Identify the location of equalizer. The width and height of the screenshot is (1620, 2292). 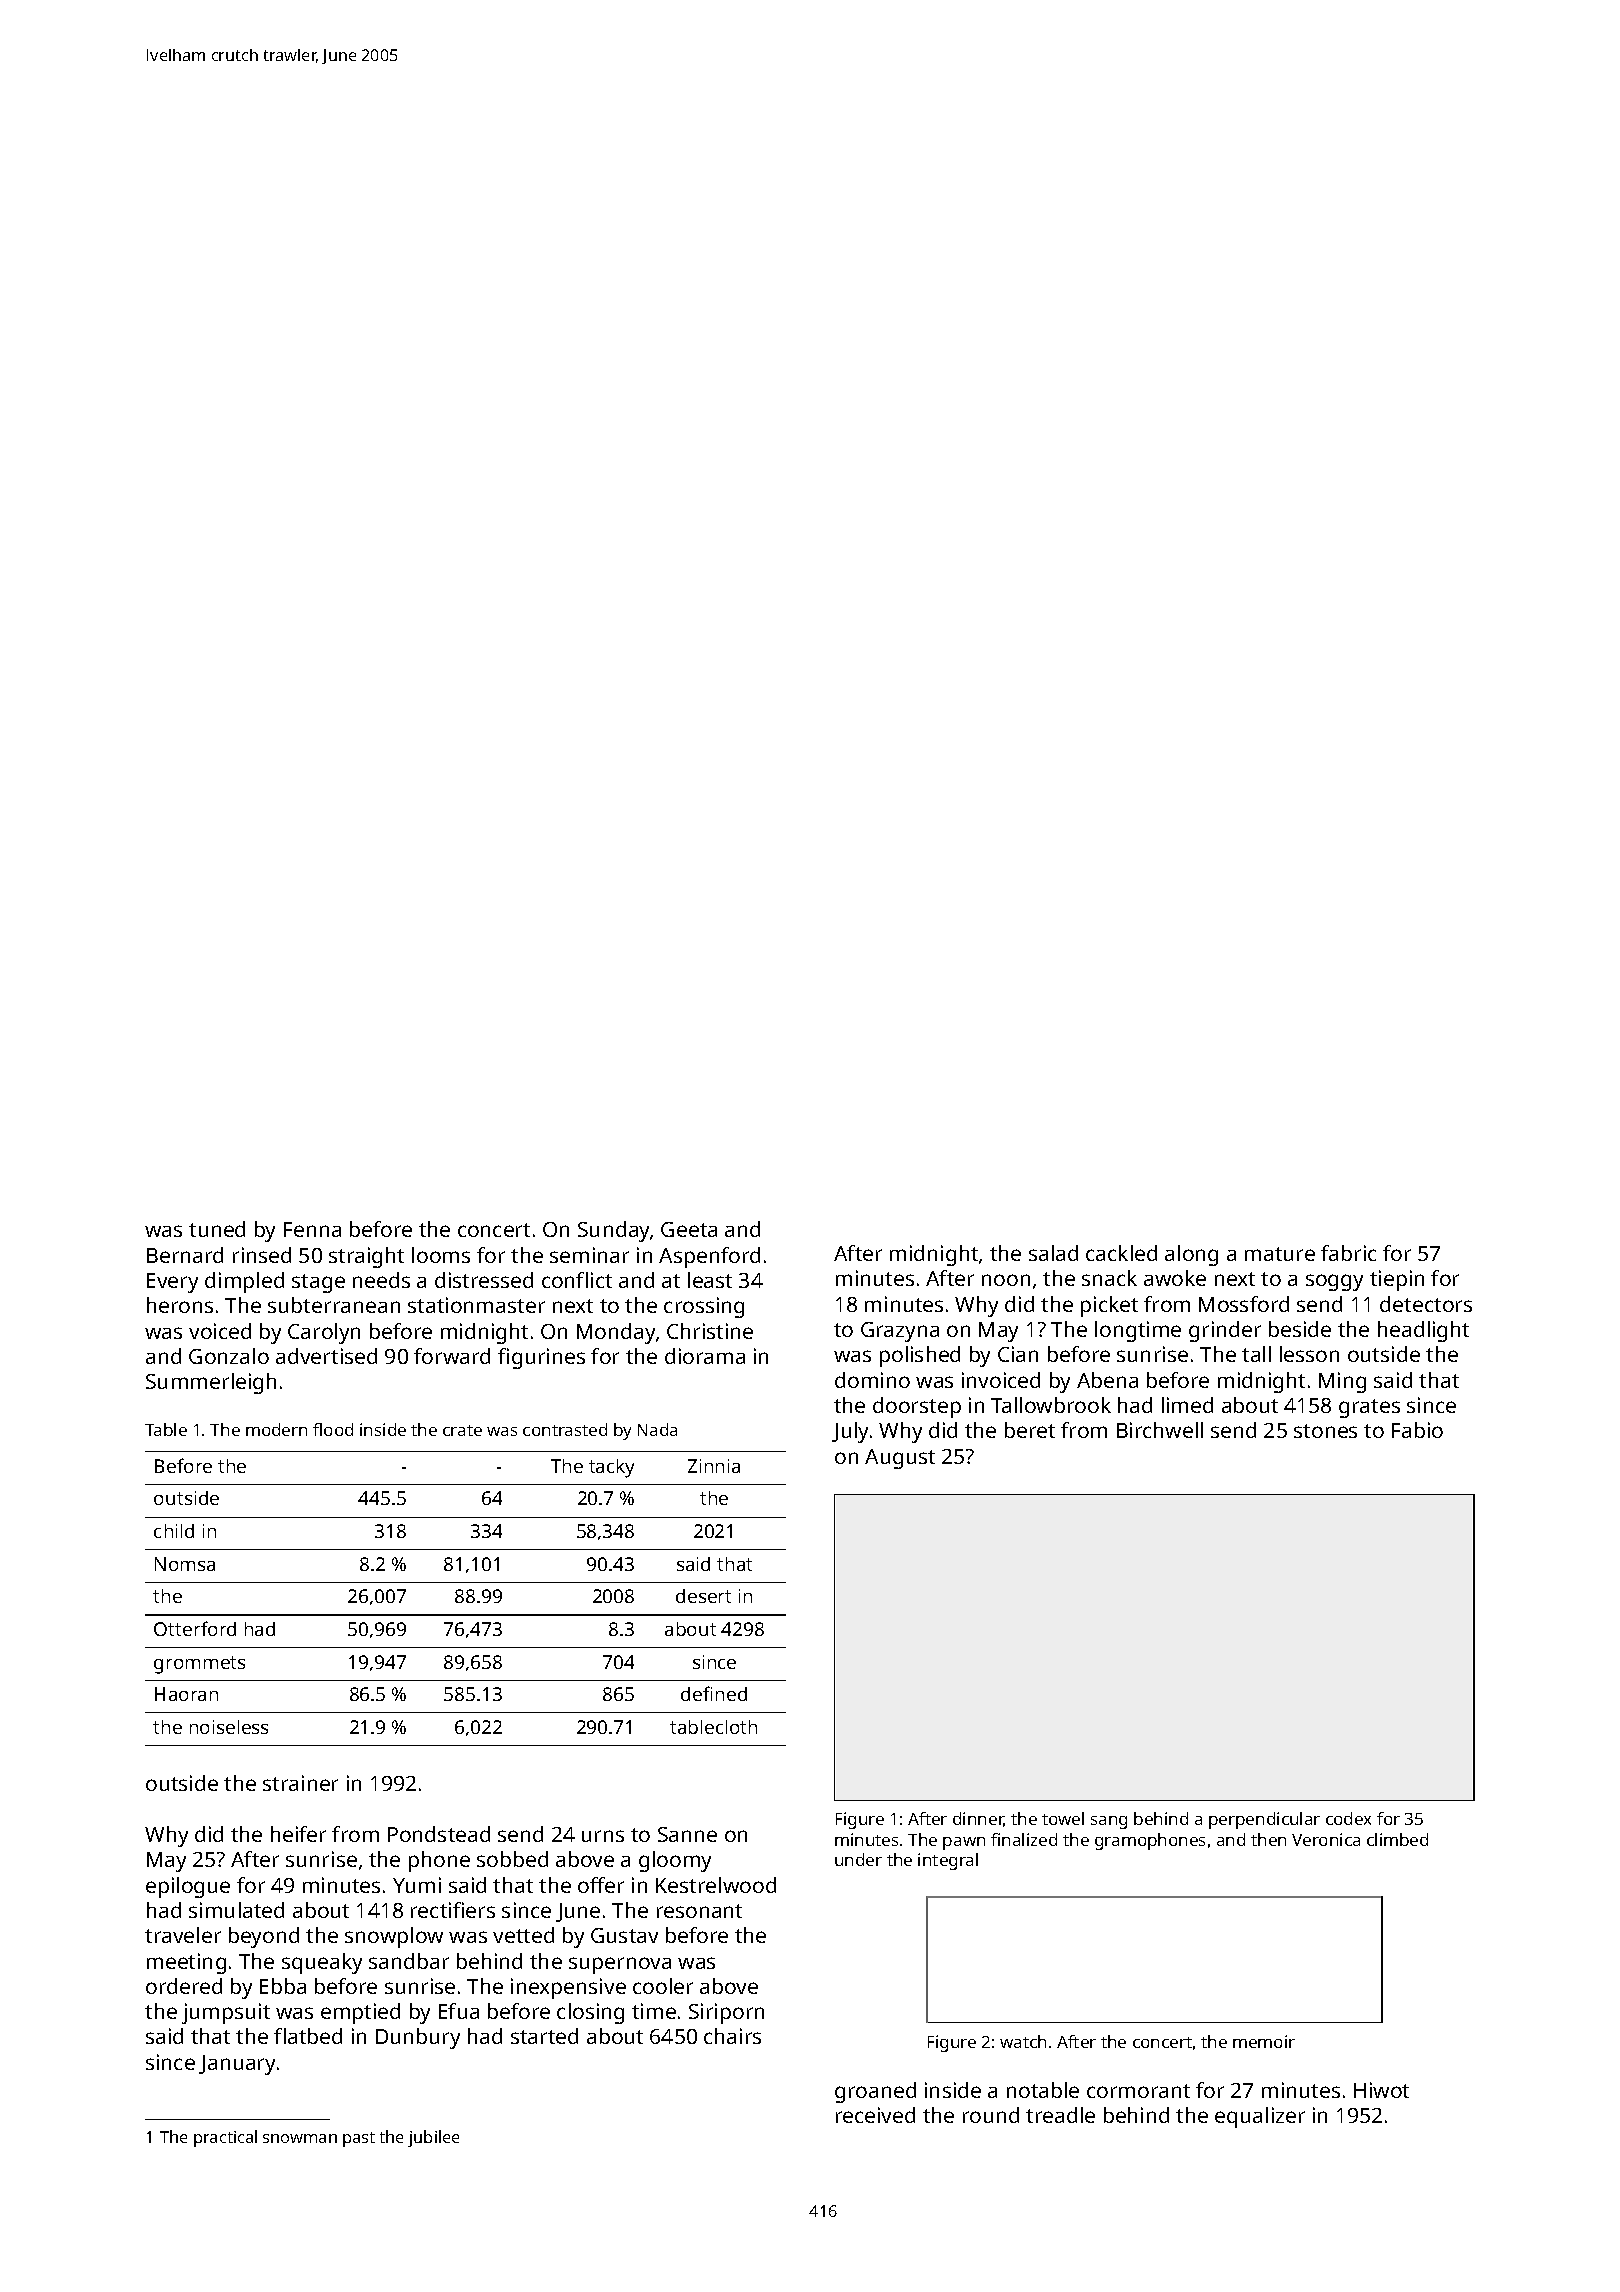
(1260, 2117).
